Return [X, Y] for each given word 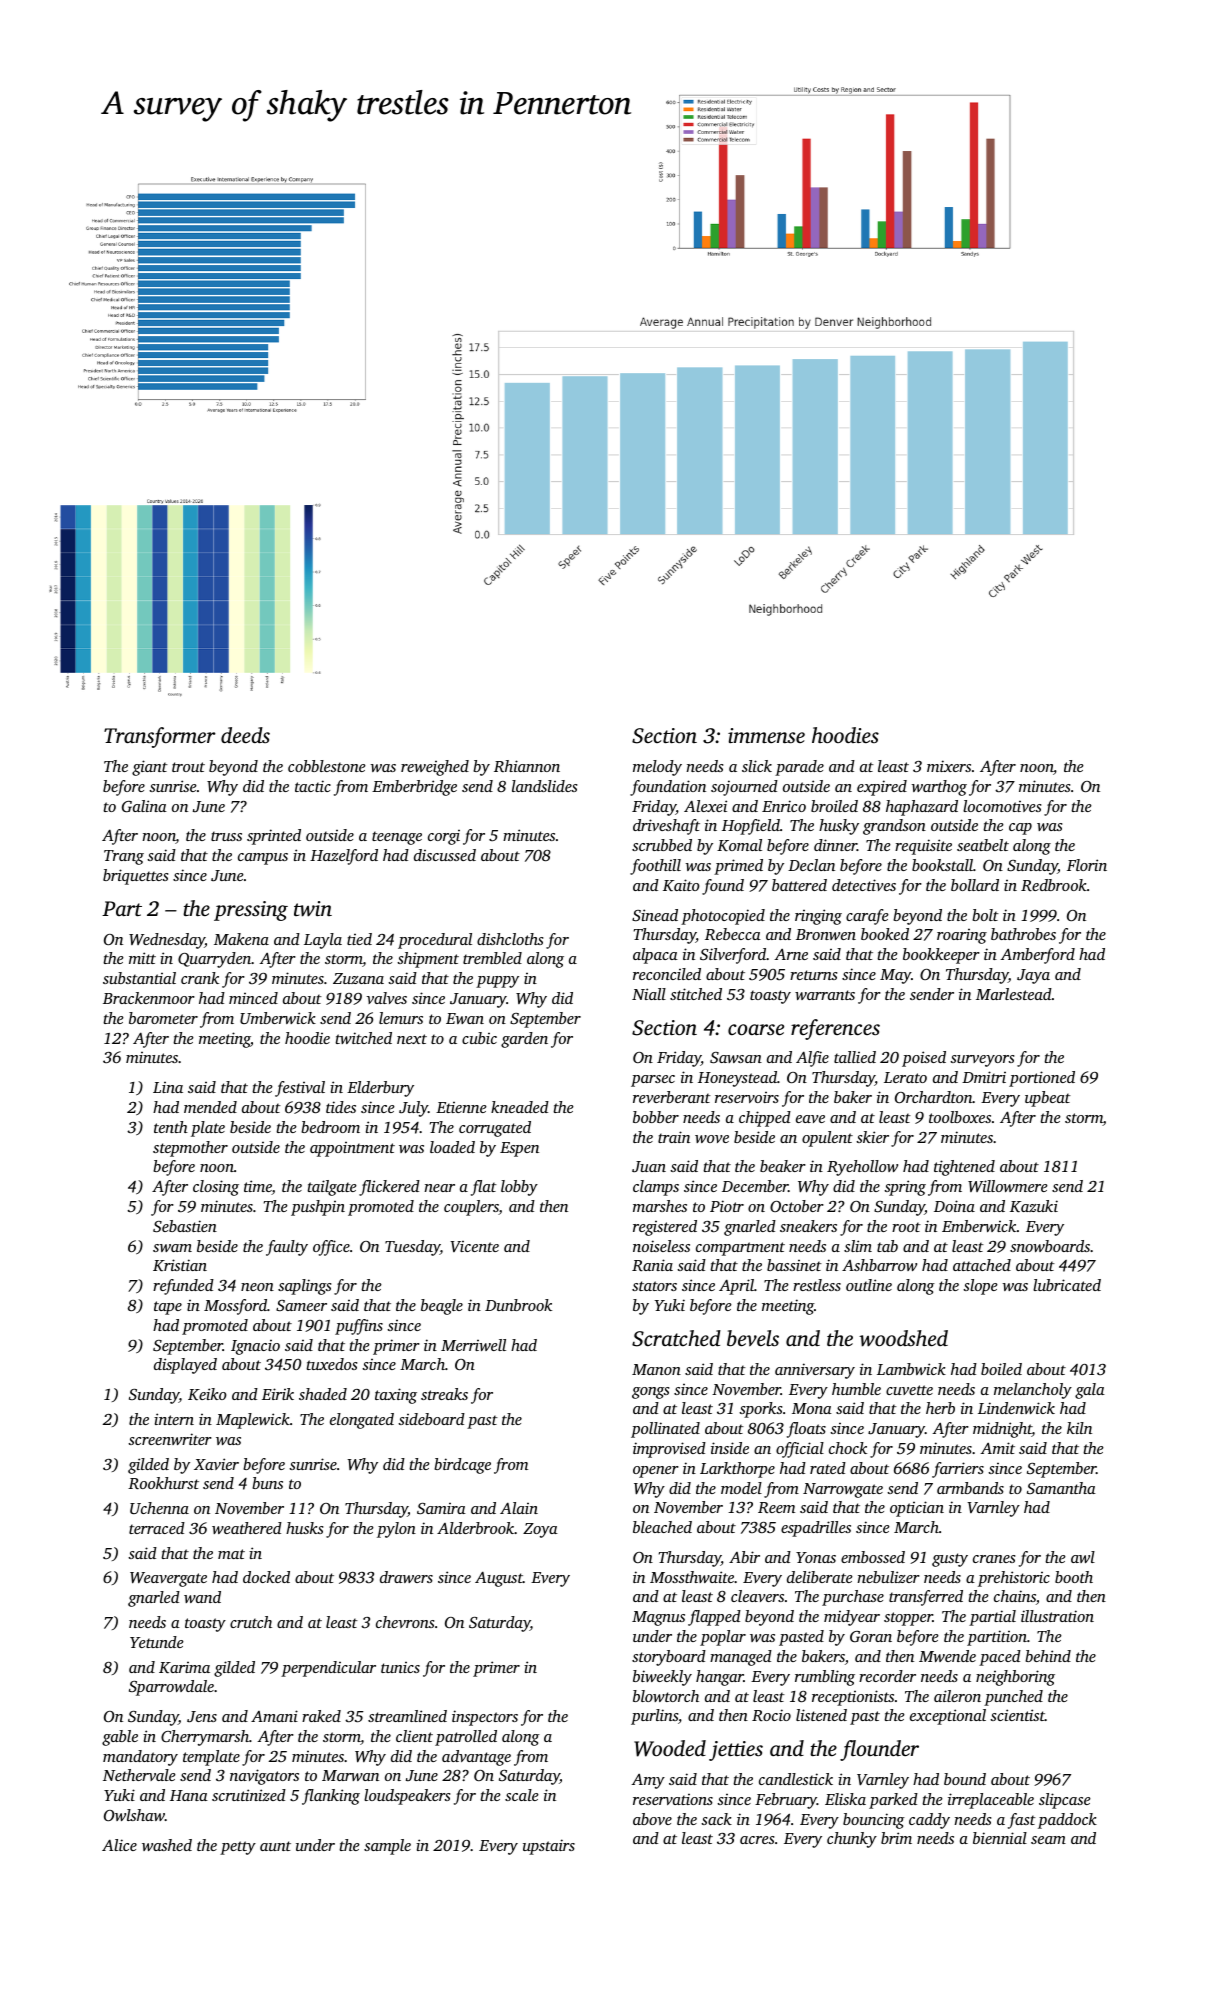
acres [757, 1840]
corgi [444, 837]
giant [150, 768]
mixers [949, 766]
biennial [1000, 1838]
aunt [275, 1846]
